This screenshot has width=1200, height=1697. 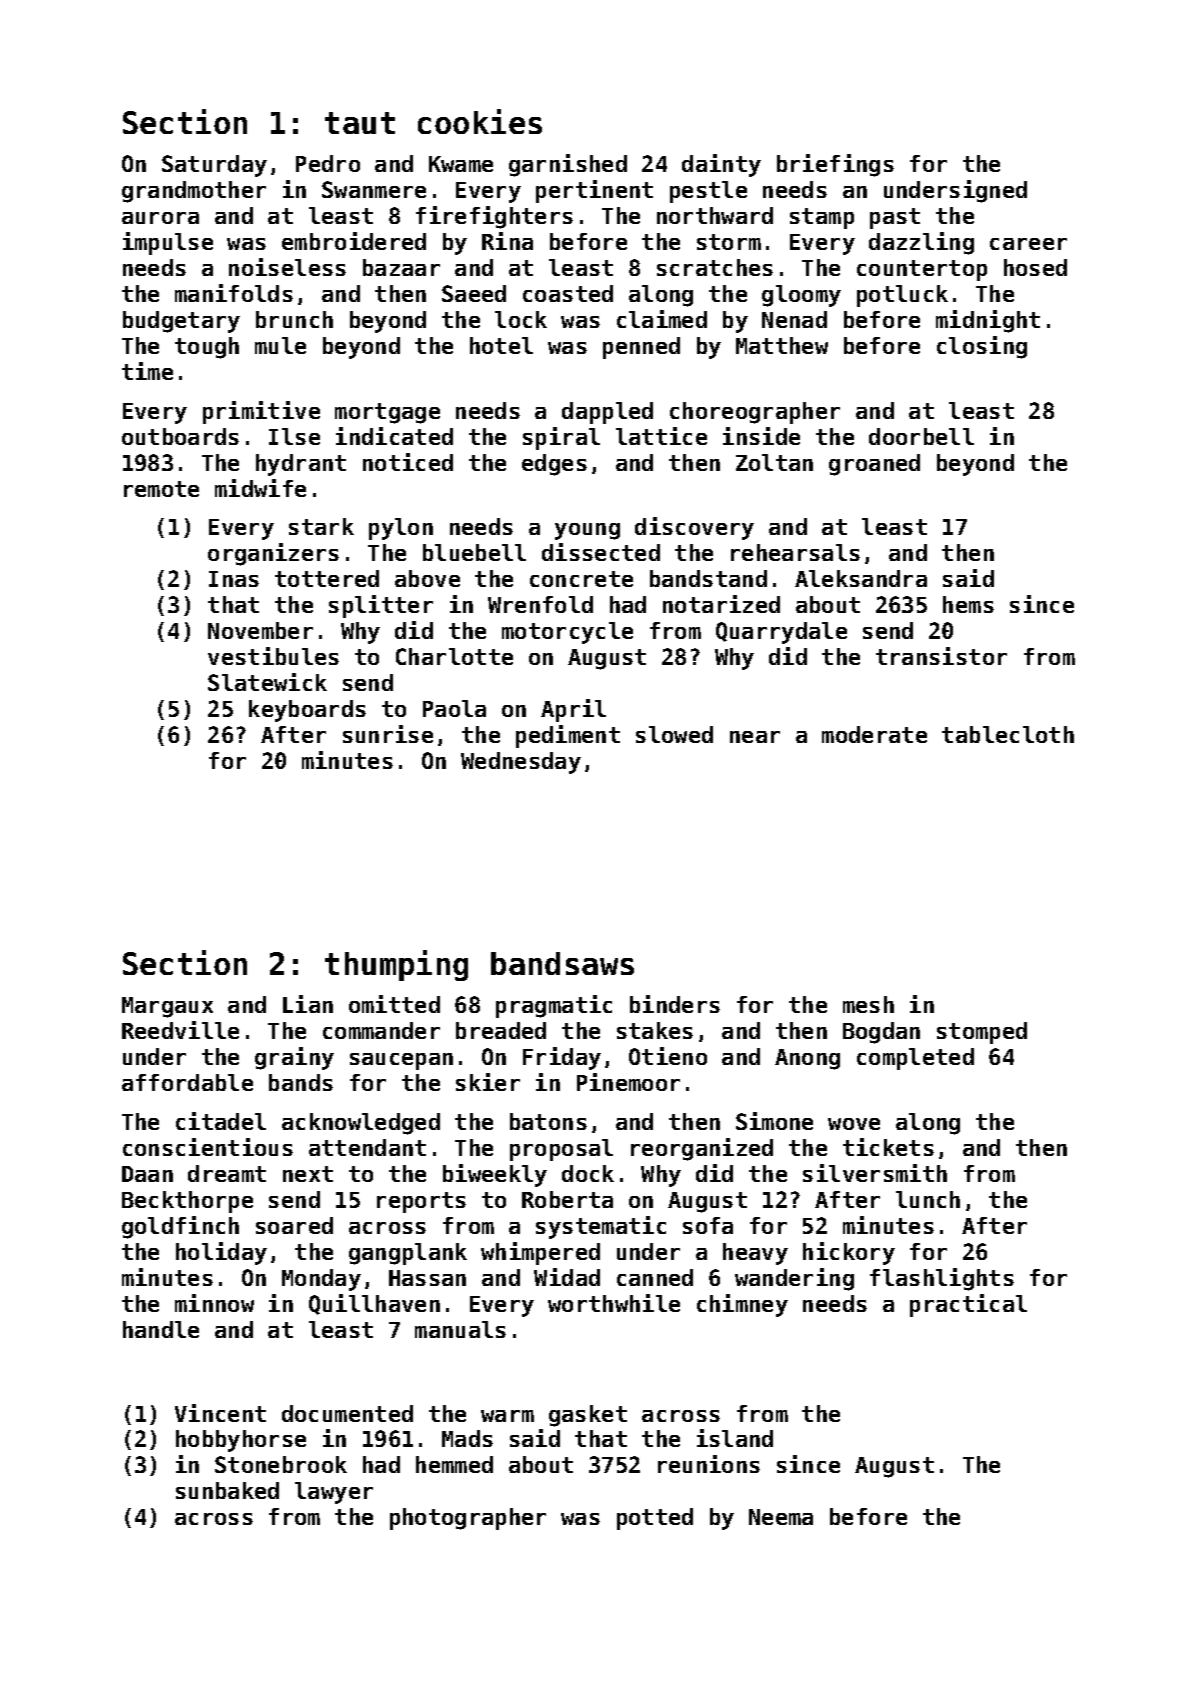 What do you see at coordinates (1008, 734) in the screenshot?
I see `tablecloth` at bounding box center [1008, 734].
